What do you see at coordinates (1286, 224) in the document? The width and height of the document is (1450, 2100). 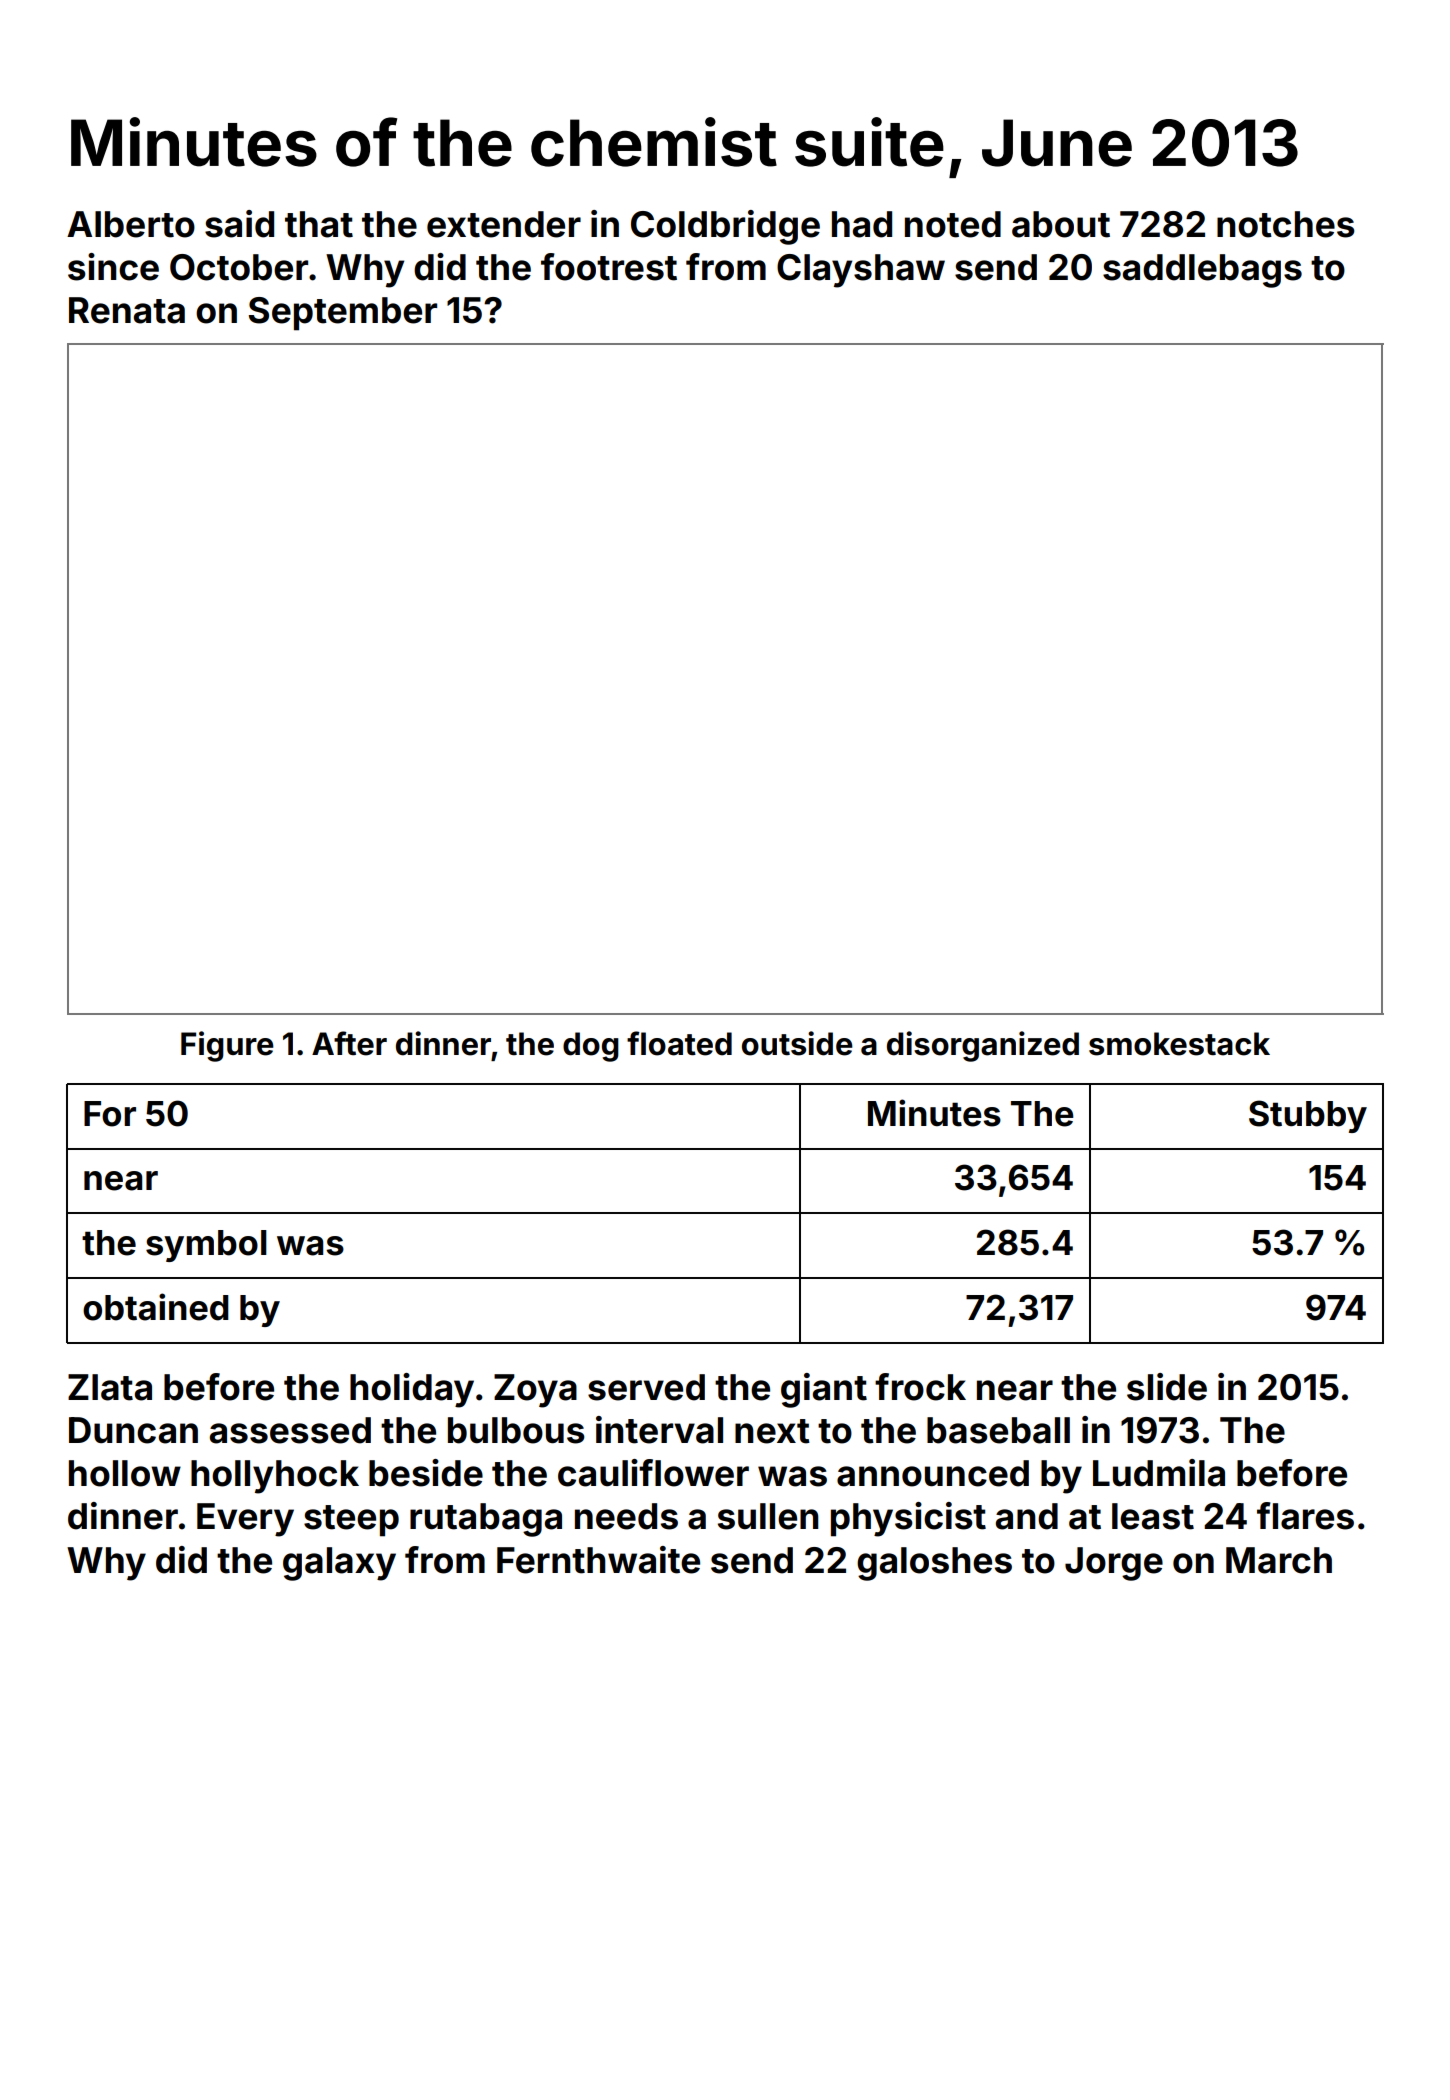 I see `notches` at bounding box center [1286, 224].
